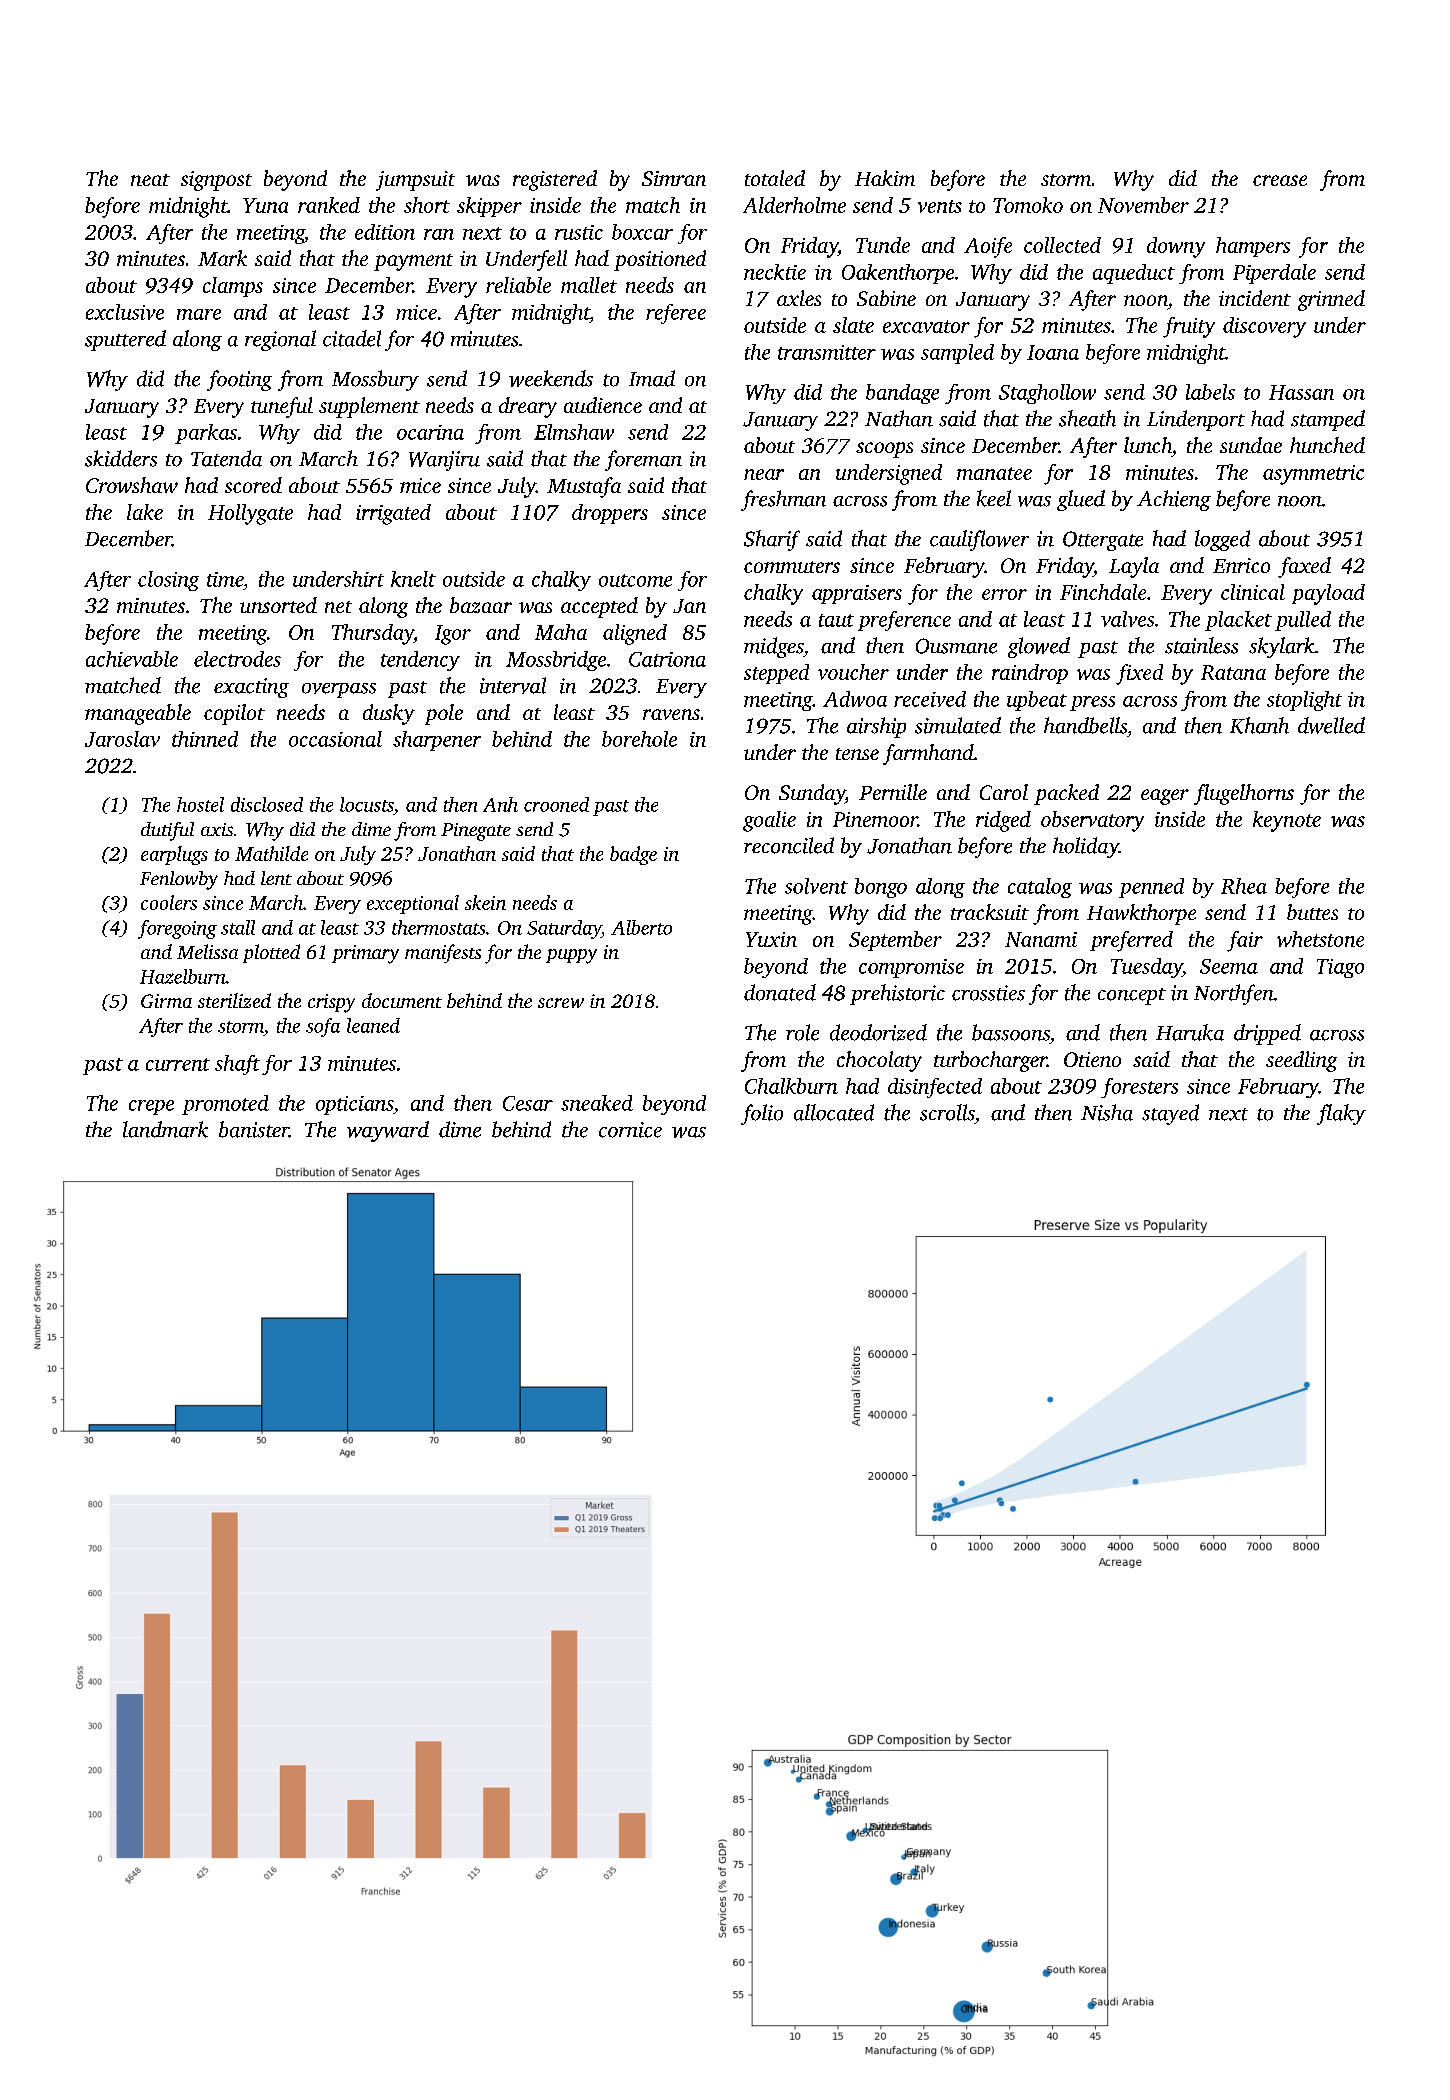 This page has width=1450, height=2100. Describe the element at coordinates (415, 181) in the page. I see `jumpsuit` at that location.
